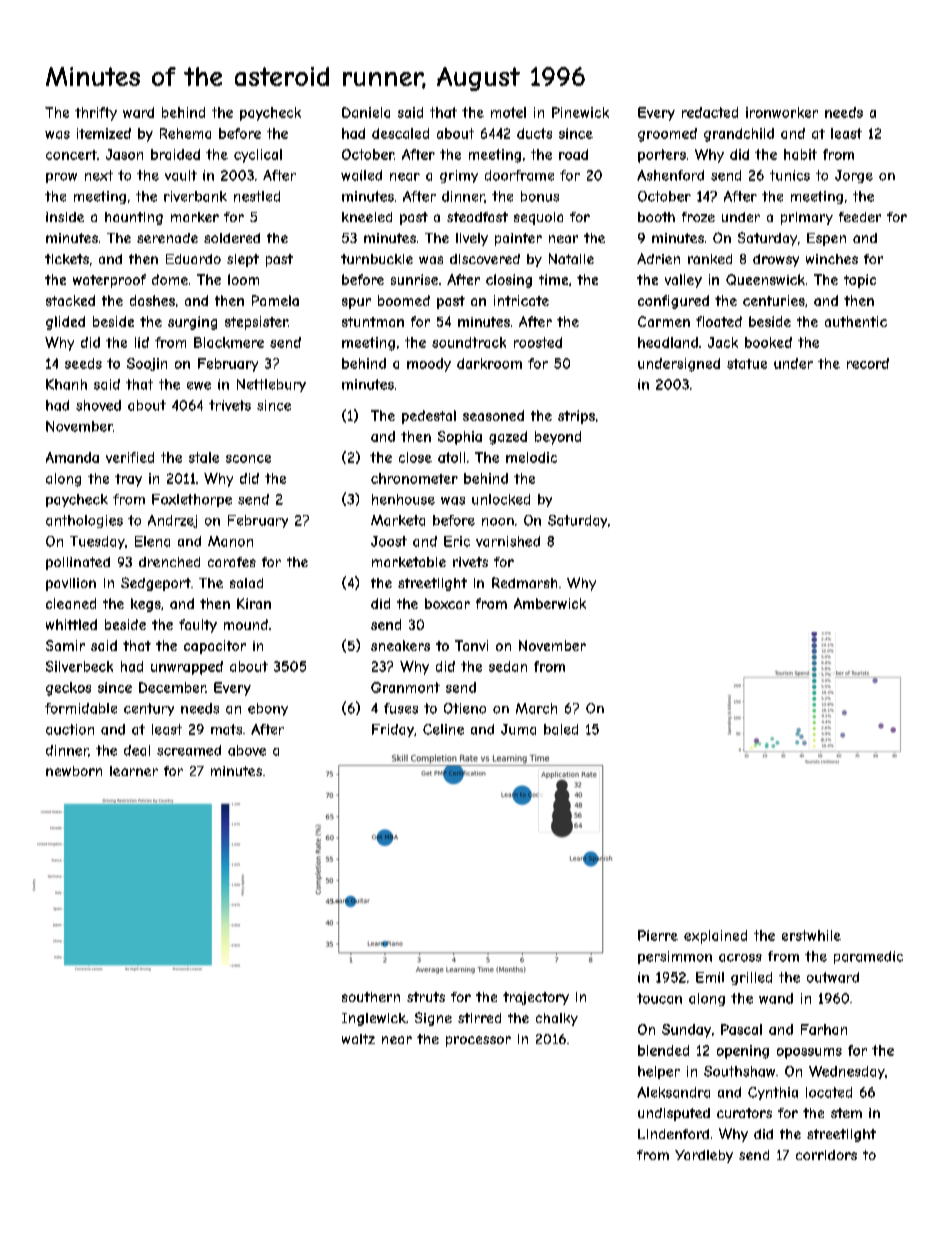 The width and height of the page is (952, 1233). I want to click on above, so click(247, 750).
